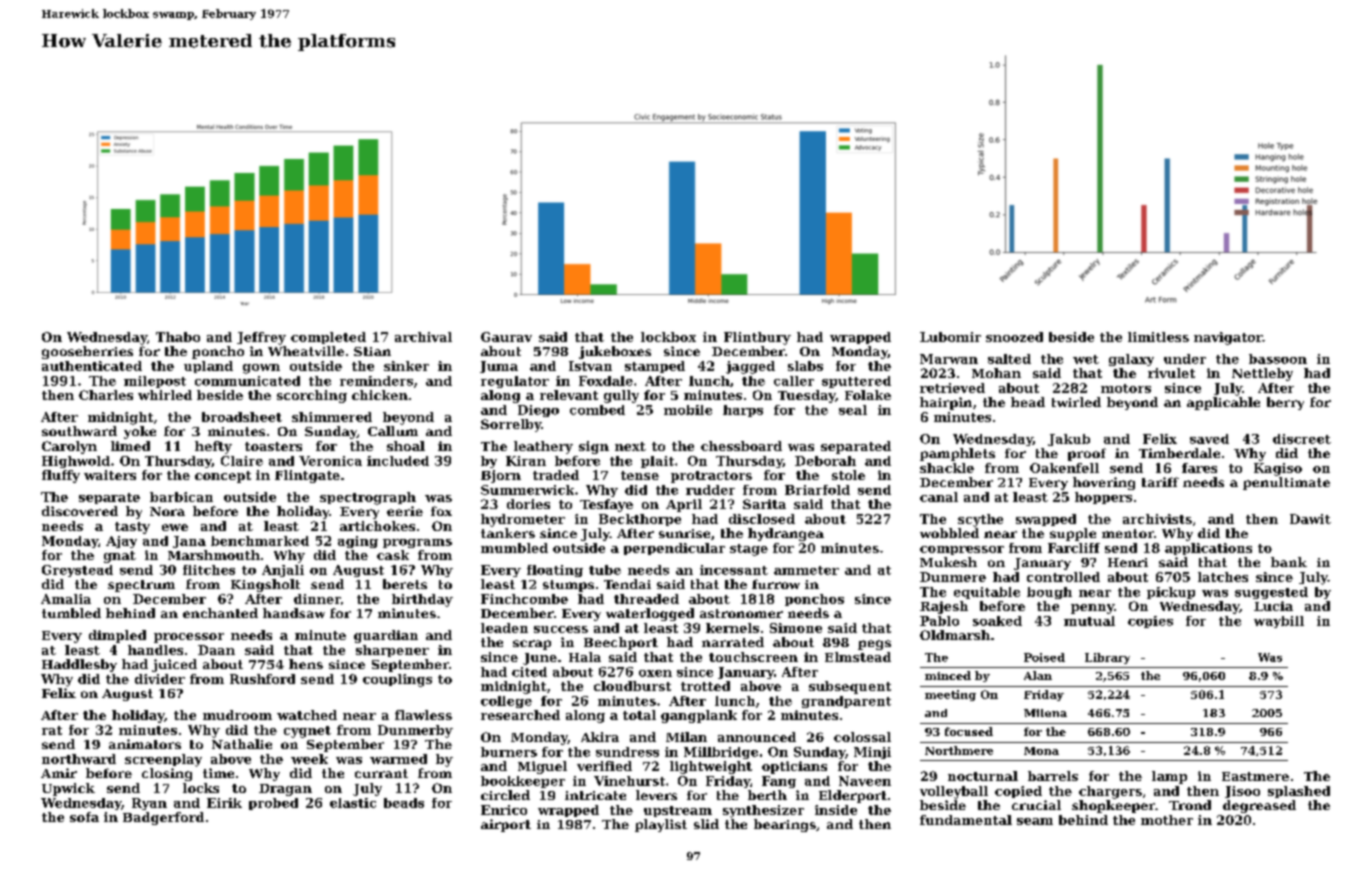 This document has height=887, width=1372. Describe the element at coordinates (785, 825) in the document. I see `bearings` at that location.
